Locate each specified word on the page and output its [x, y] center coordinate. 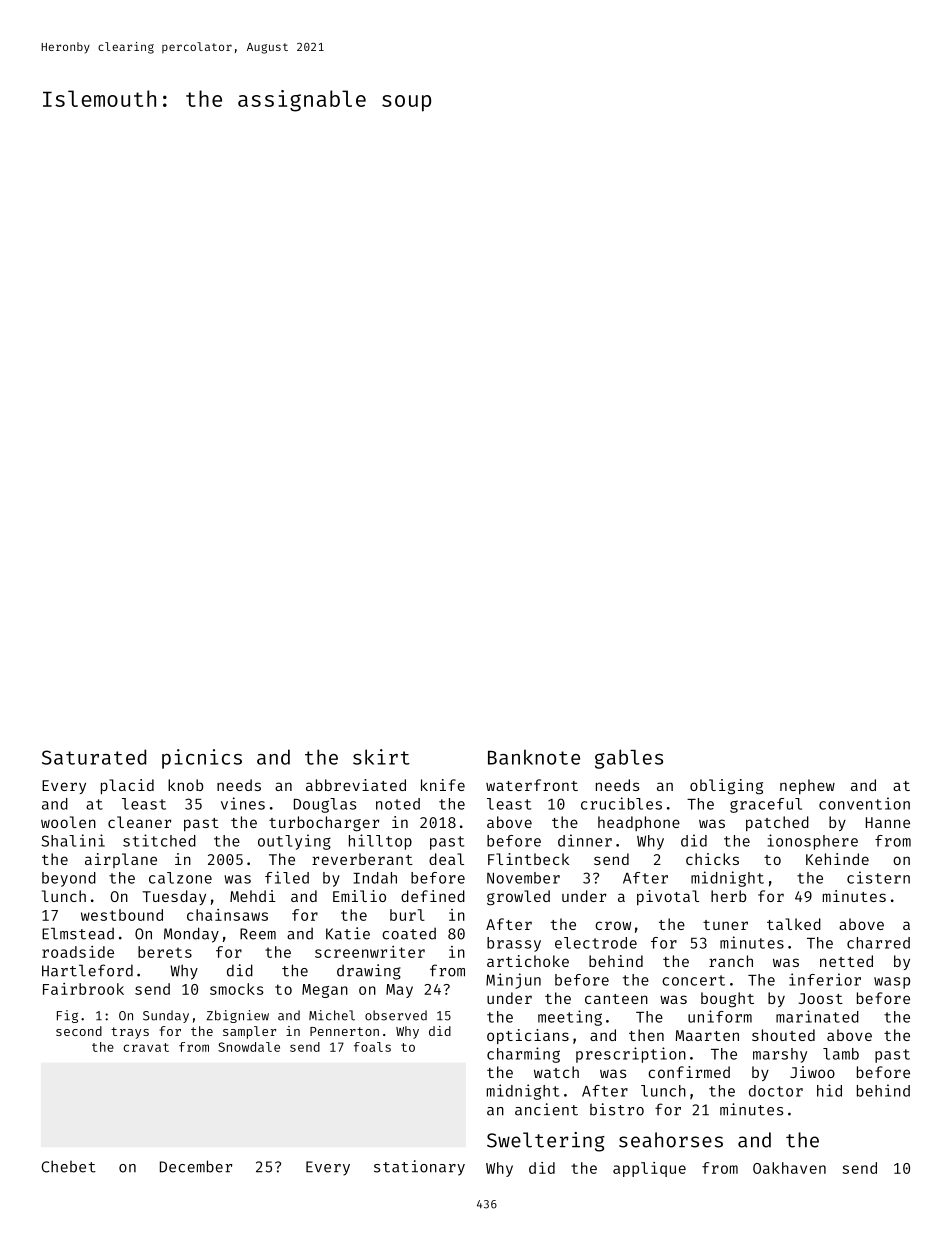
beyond [69, 879]
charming [523, 1055]
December [196, 1166]
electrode [596, 943]
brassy [514, 944]
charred [878, 943]
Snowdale [249, 1047]
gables [629, 759]
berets [165, 952]
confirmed [689, 1072]
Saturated [94, 757]
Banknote [534, 757]
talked [794, 924]
